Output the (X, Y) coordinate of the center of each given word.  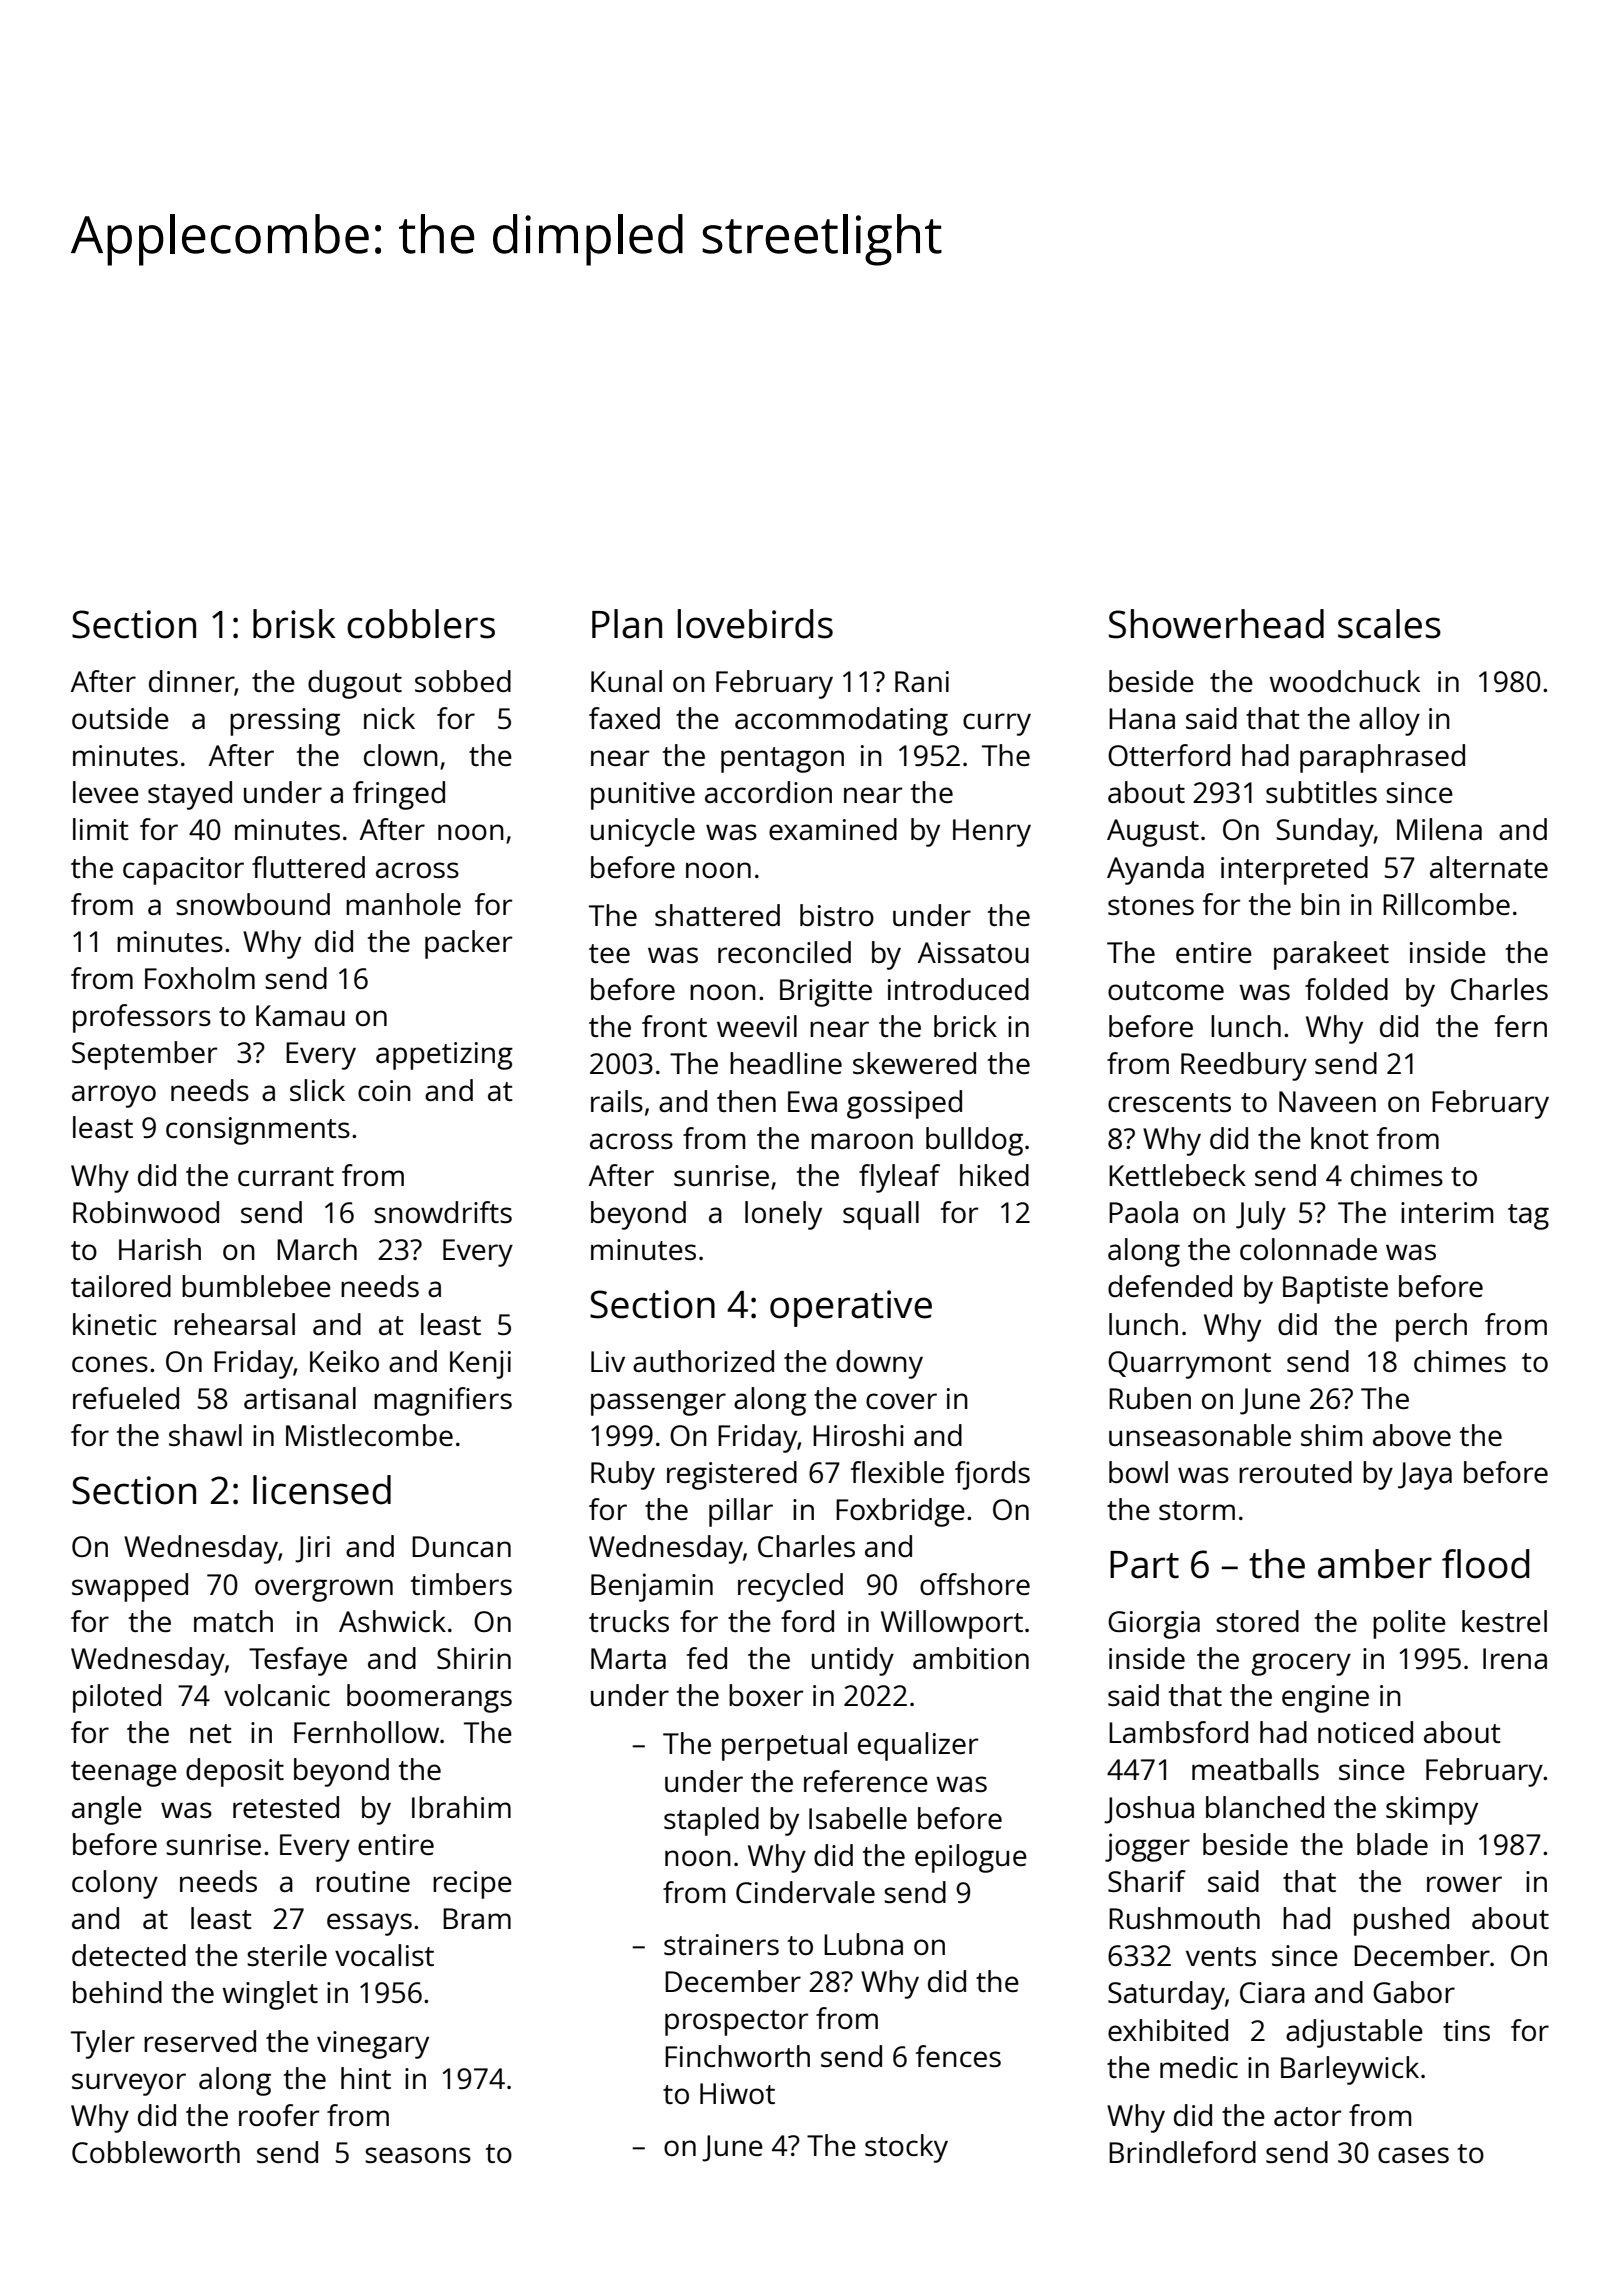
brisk (294, 624)
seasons (418, 2155)
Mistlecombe (369, 1435)
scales (1389, 624)
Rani (922, 681)
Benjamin (652, 1587)
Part (1144, 1565)
